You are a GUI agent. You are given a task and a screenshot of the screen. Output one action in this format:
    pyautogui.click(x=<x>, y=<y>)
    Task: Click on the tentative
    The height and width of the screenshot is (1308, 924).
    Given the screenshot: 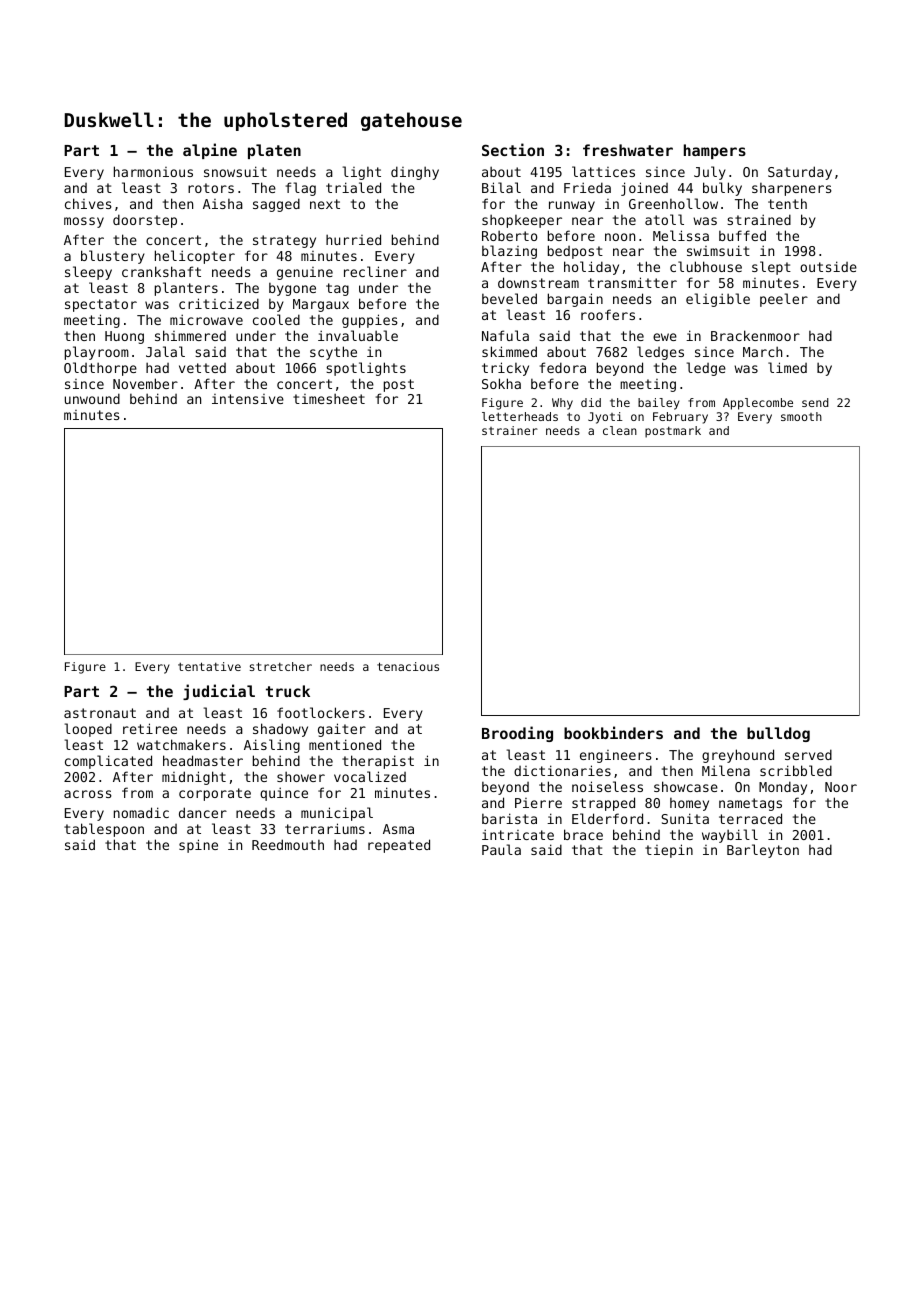 What is the action you would take?
    pyautogui.click(x=209, y=666)
